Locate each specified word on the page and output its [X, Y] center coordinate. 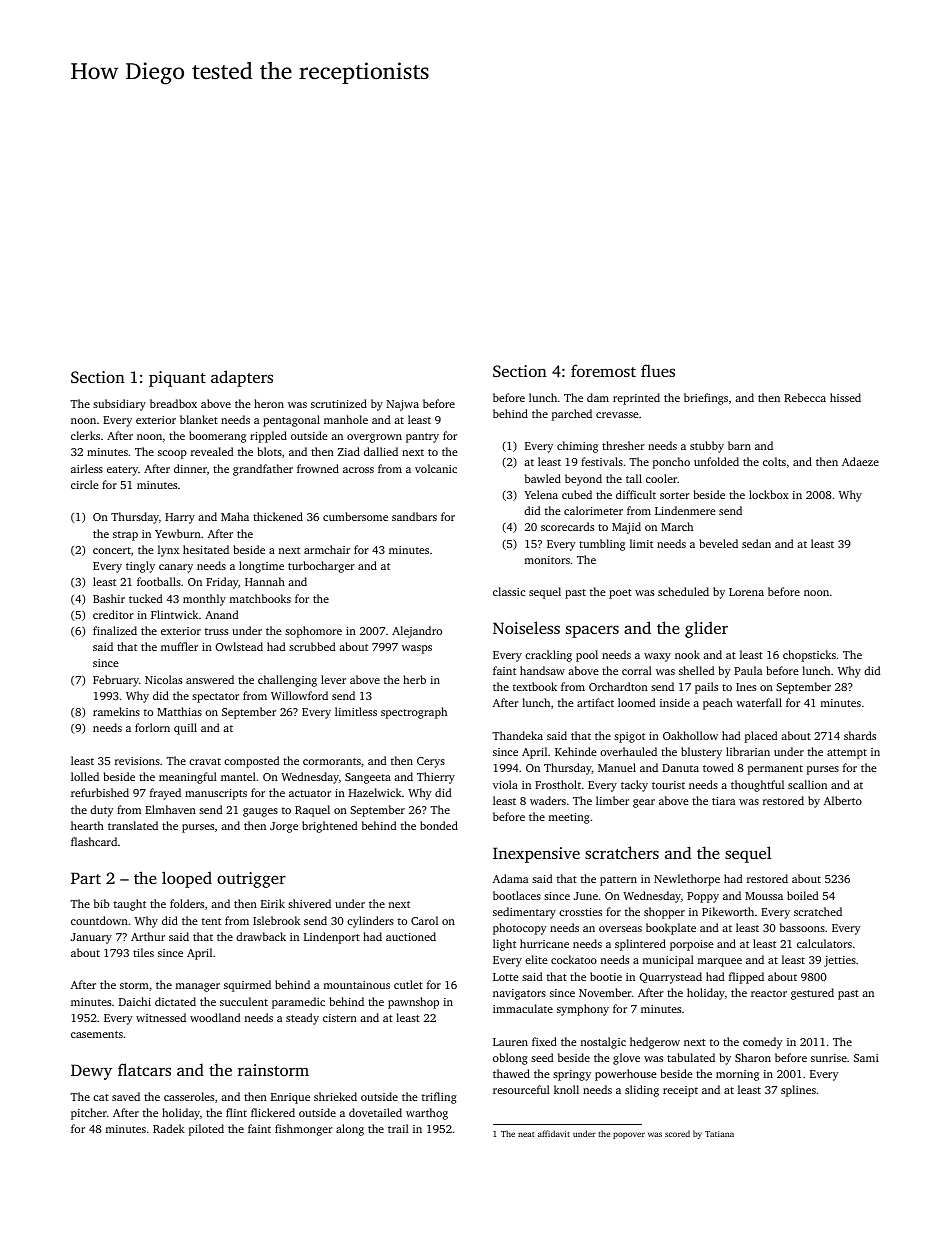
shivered [309, 903]
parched [572, 415]
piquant [177, 379]
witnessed [161, 1017]
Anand [221, 614]
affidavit [554, 1133]
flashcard [94, 841]
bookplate [671, 929]
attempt [847, 754]
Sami [866, 1058]
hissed [845, 397]
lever [333, 679]
